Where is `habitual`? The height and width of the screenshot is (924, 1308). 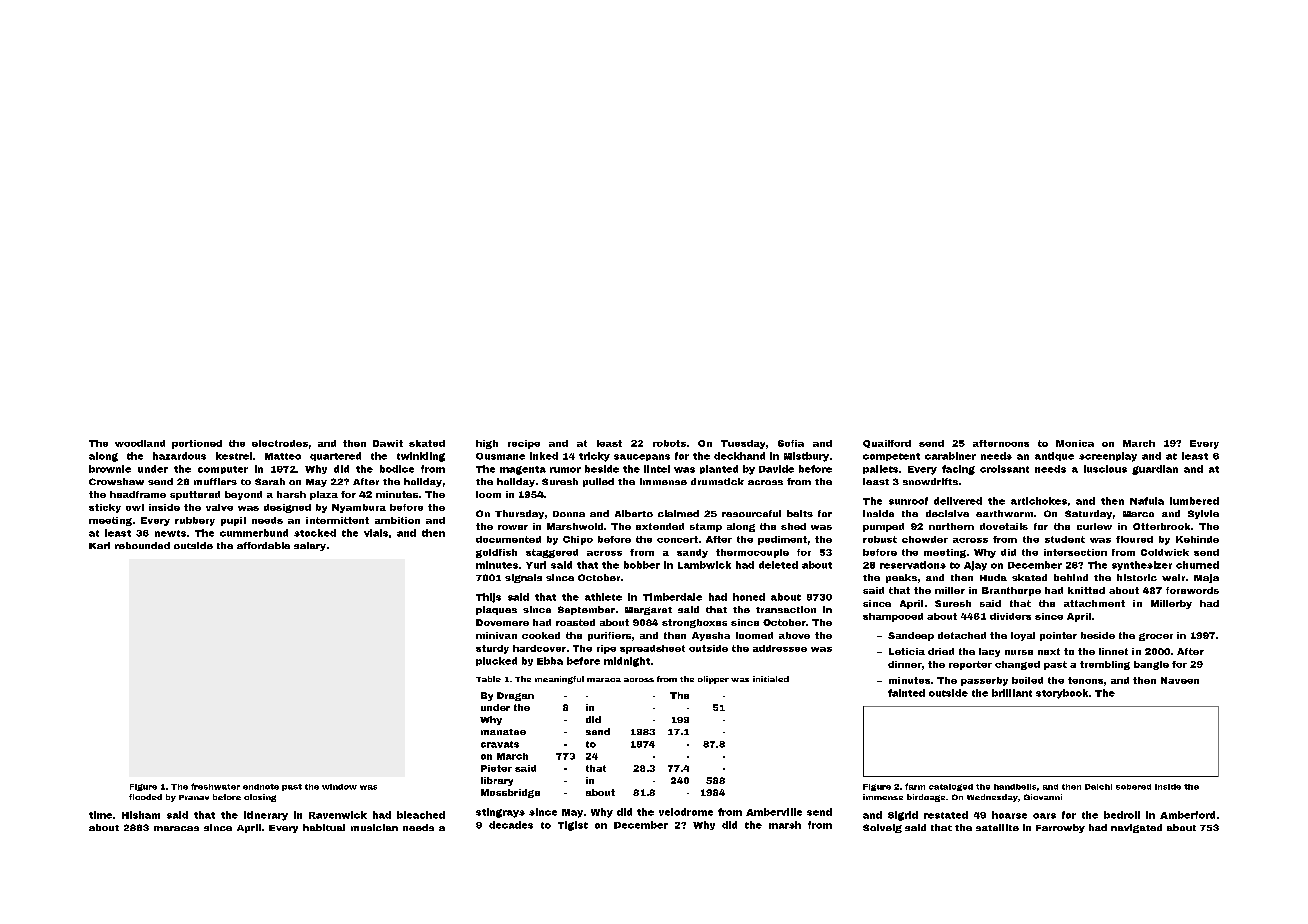
habitual is located at coordinates (324, 827).
